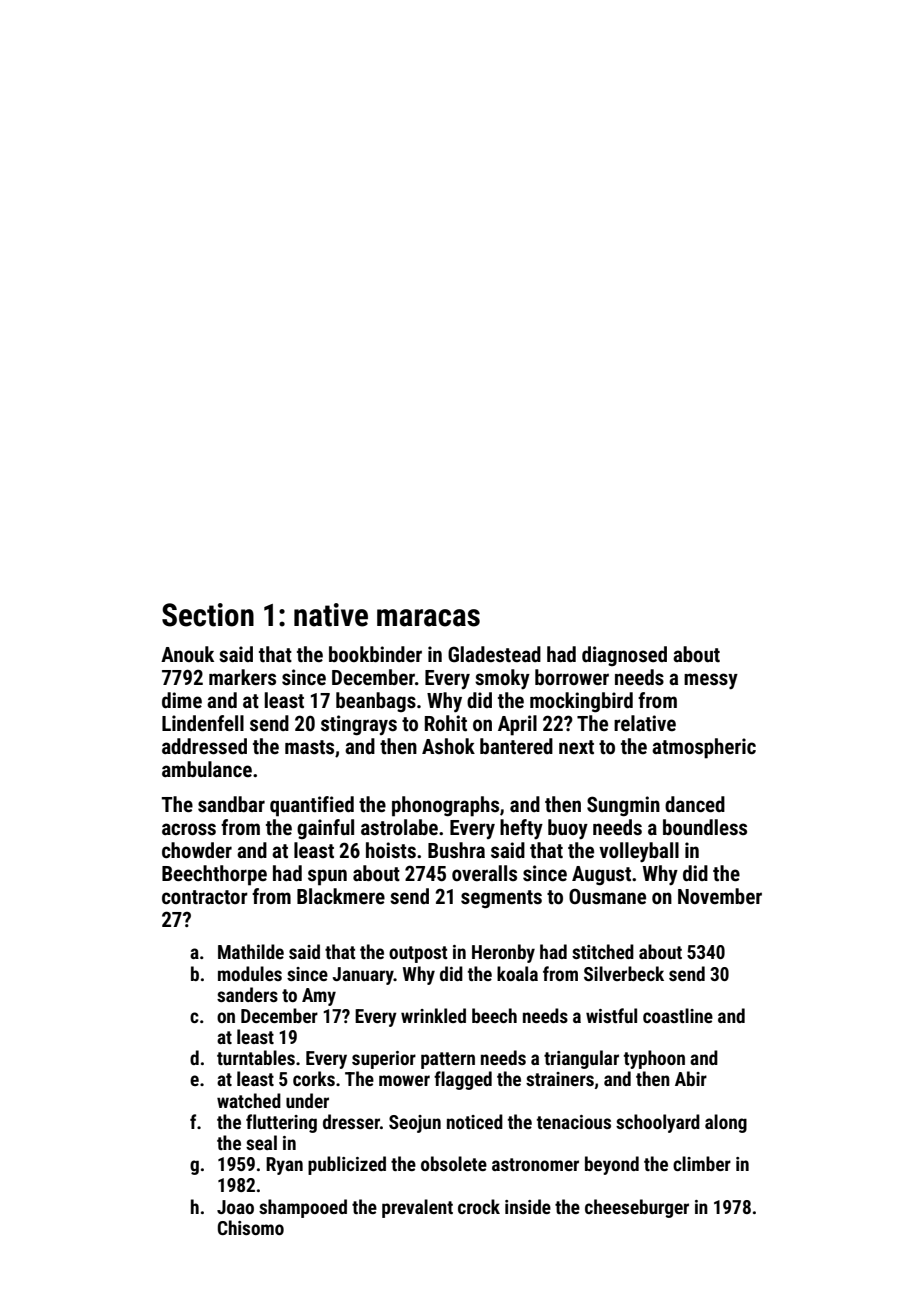 Image resolution: width=924 pixels, height=1311 pixels. Describe the element at coordinates (231, 804) in the image. I see `sandbar` at that location.
